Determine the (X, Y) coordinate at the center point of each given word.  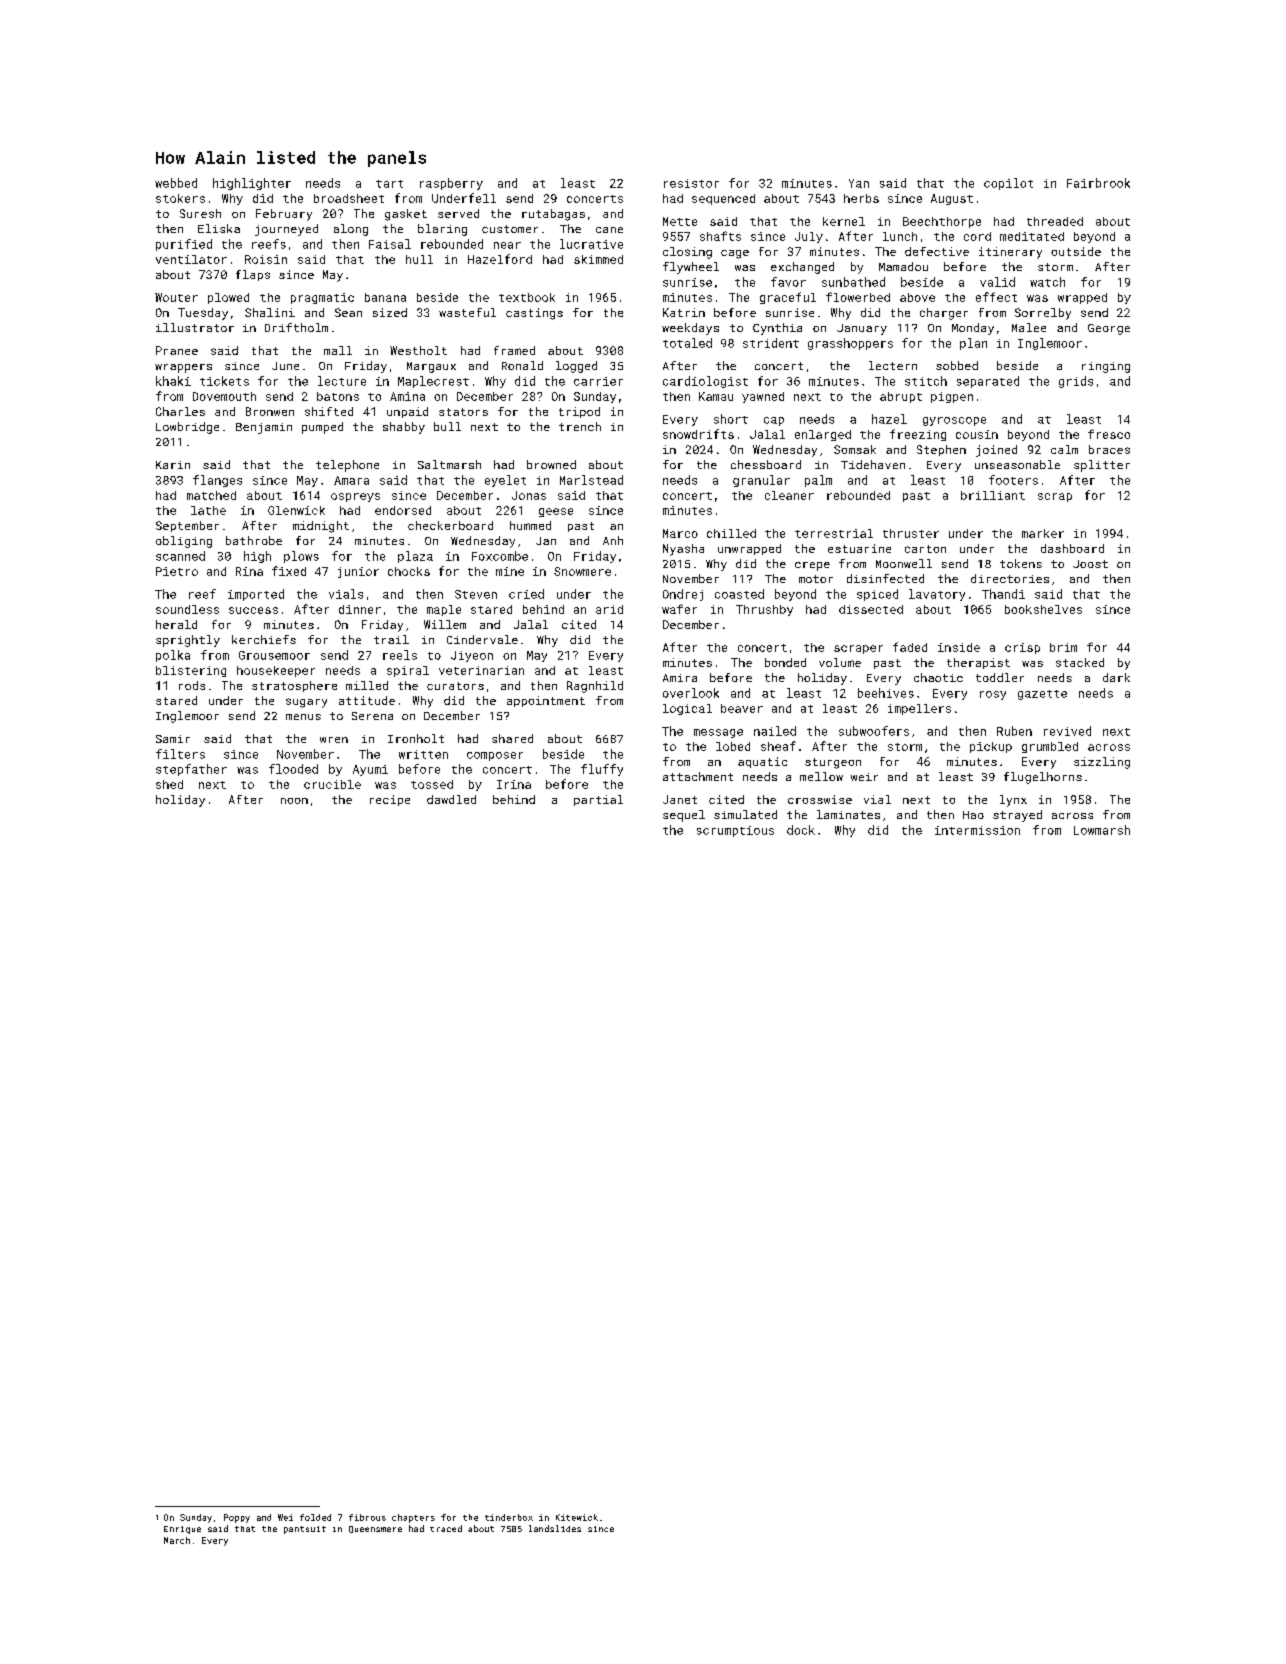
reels (400, 655)
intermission (977, 830)
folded (315, 1517)
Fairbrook (1098, 183)
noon (294, 801)
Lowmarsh (1102, 830)
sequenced (723, 199)
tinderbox (509, 1517)
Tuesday (203, 314)
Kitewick (577, 1517)
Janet (680, 799)
